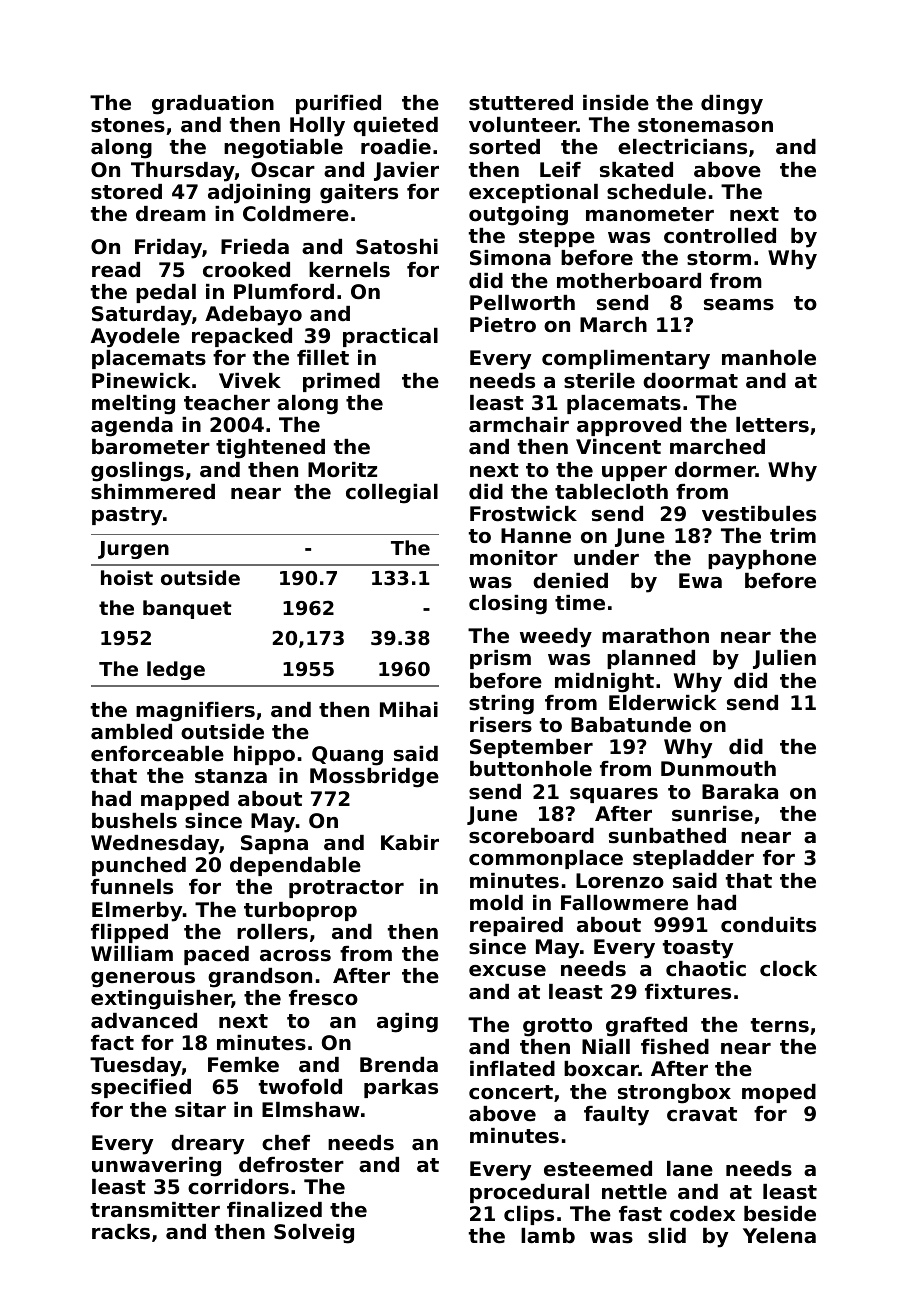 This screenshot has height=1316, width=908. Describe the element at coordinates (314, 1234) in the screenshot. I see `Solveig` at that location.
